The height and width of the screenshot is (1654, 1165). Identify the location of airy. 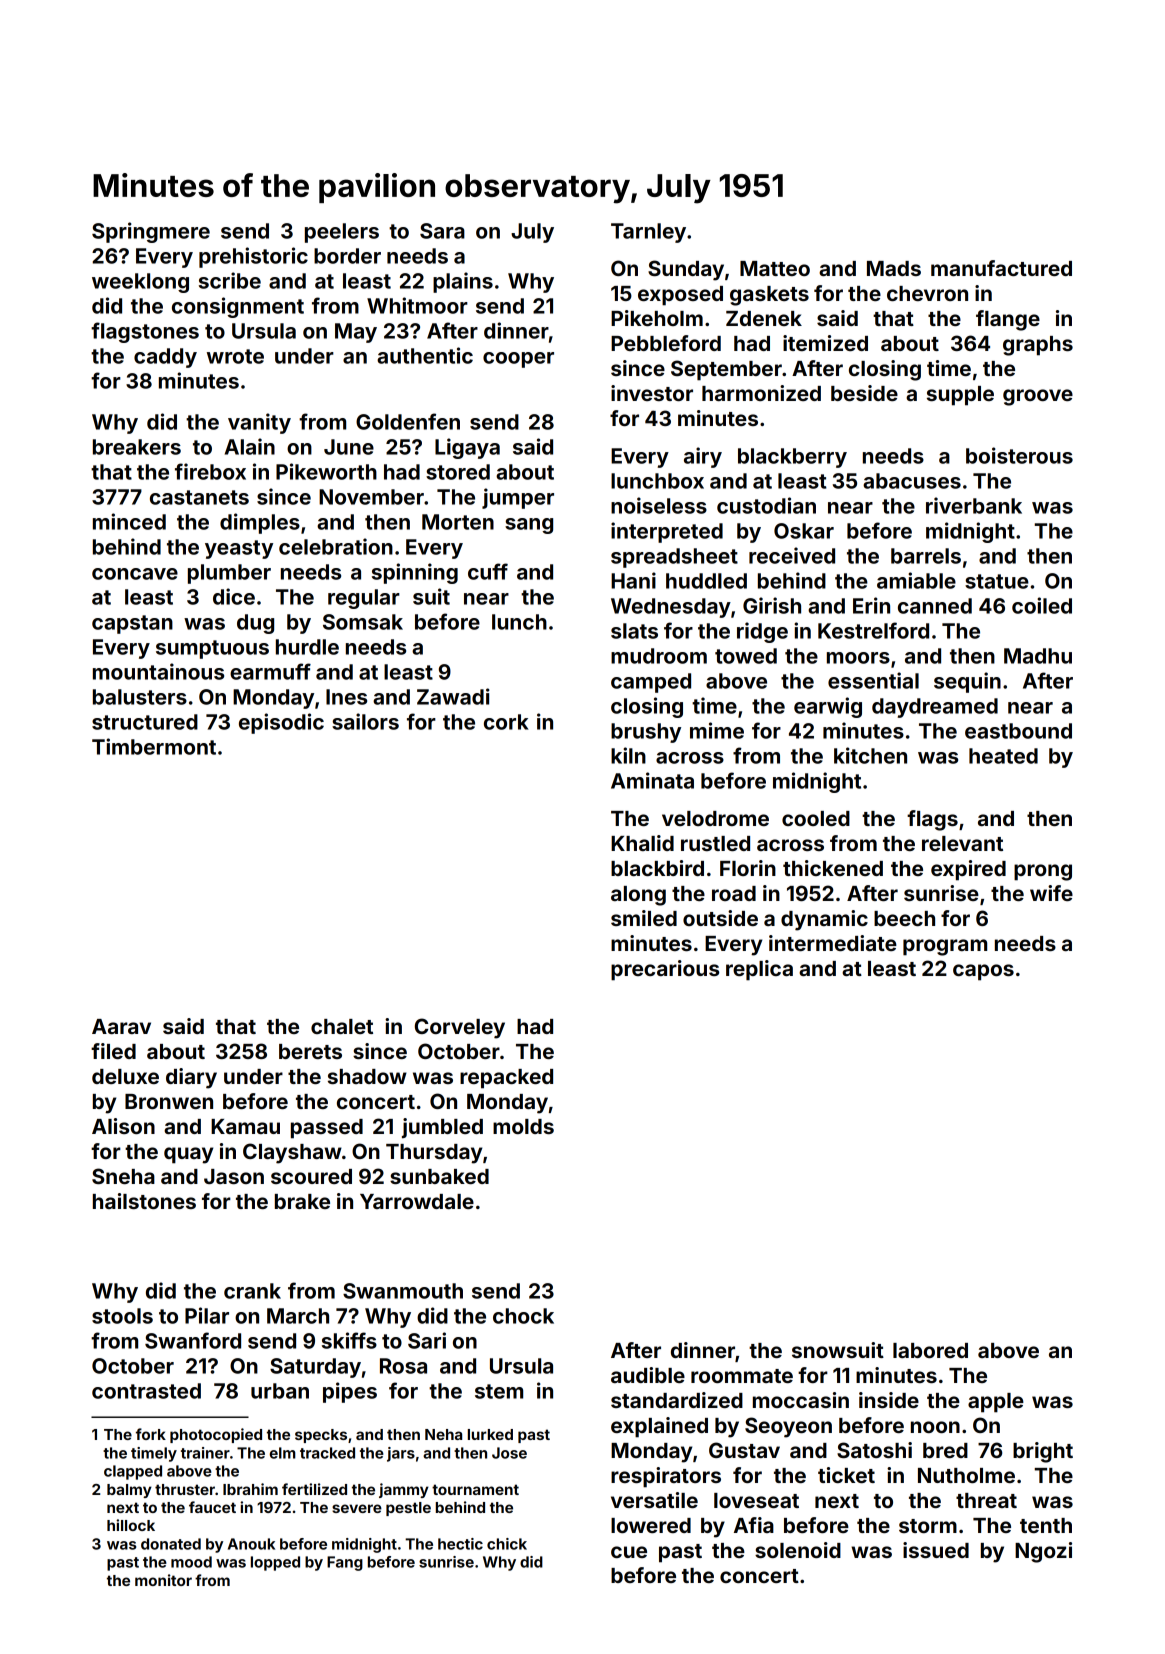
(703, 457).
